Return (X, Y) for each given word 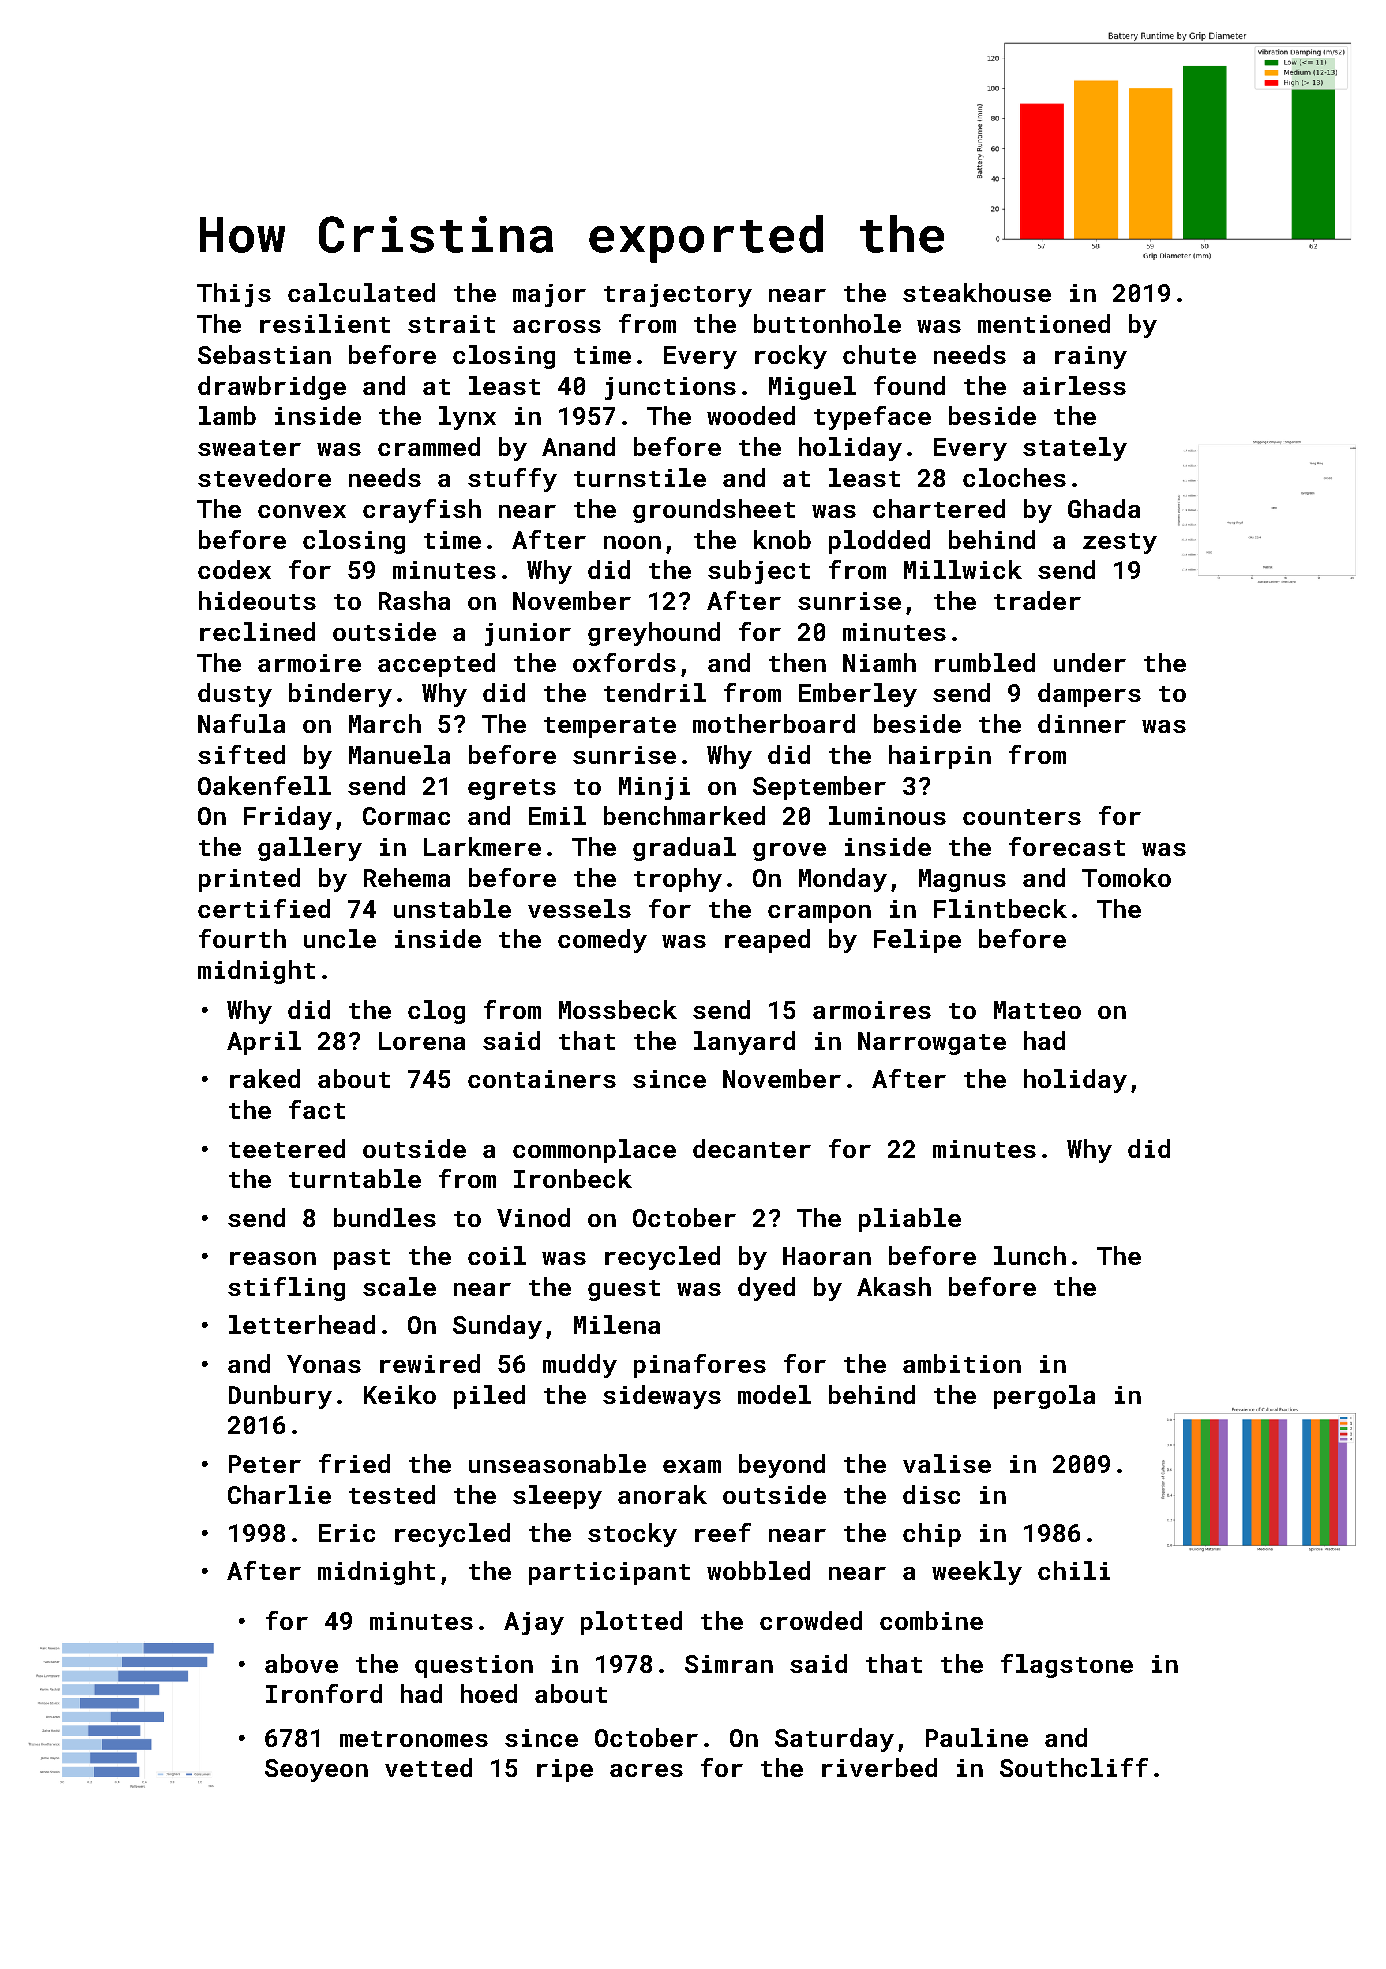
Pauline (977, 1737)
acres (646, 1770)
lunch (1030, 1255)
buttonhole (827, 323)
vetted (428, 1767)
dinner (1082, 723)
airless (1074, 385)
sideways (662, 1397)
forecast (1067, 846)
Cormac (406, 816)
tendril (655, 692)
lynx (467, 418)
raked (265, 1078)
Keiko (400, 1394)
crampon (819, 914)
